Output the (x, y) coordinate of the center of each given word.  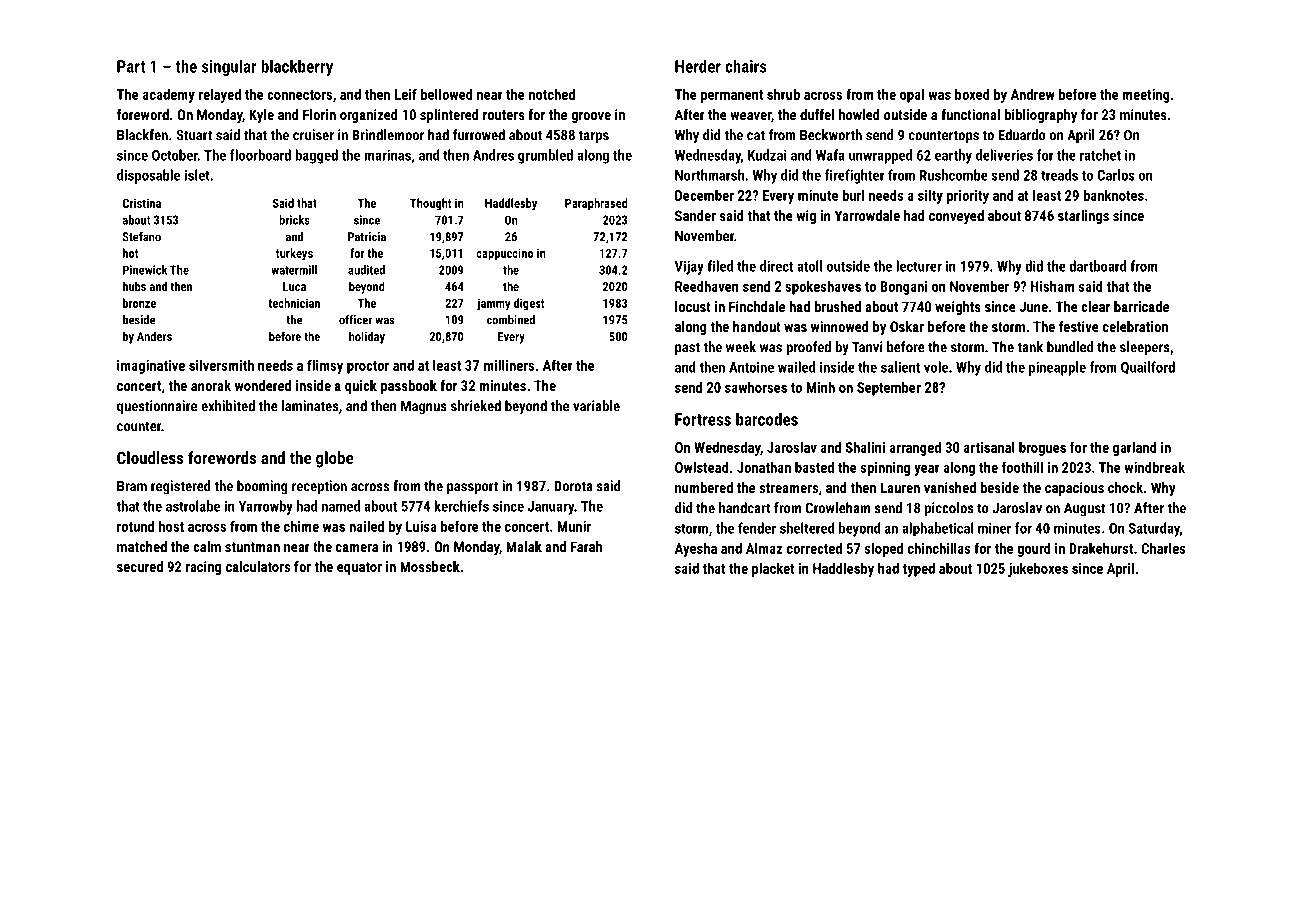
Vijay (689, 268)
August (1084, 510)
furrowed (479, 135)
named (341, 506)
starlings (1083, 217)
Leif (406, 94)
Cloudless (150, 457)
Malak (524, 546)
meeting (1146, 96)
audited (366, 270)
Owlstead (702, 467)
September (889, 388)
